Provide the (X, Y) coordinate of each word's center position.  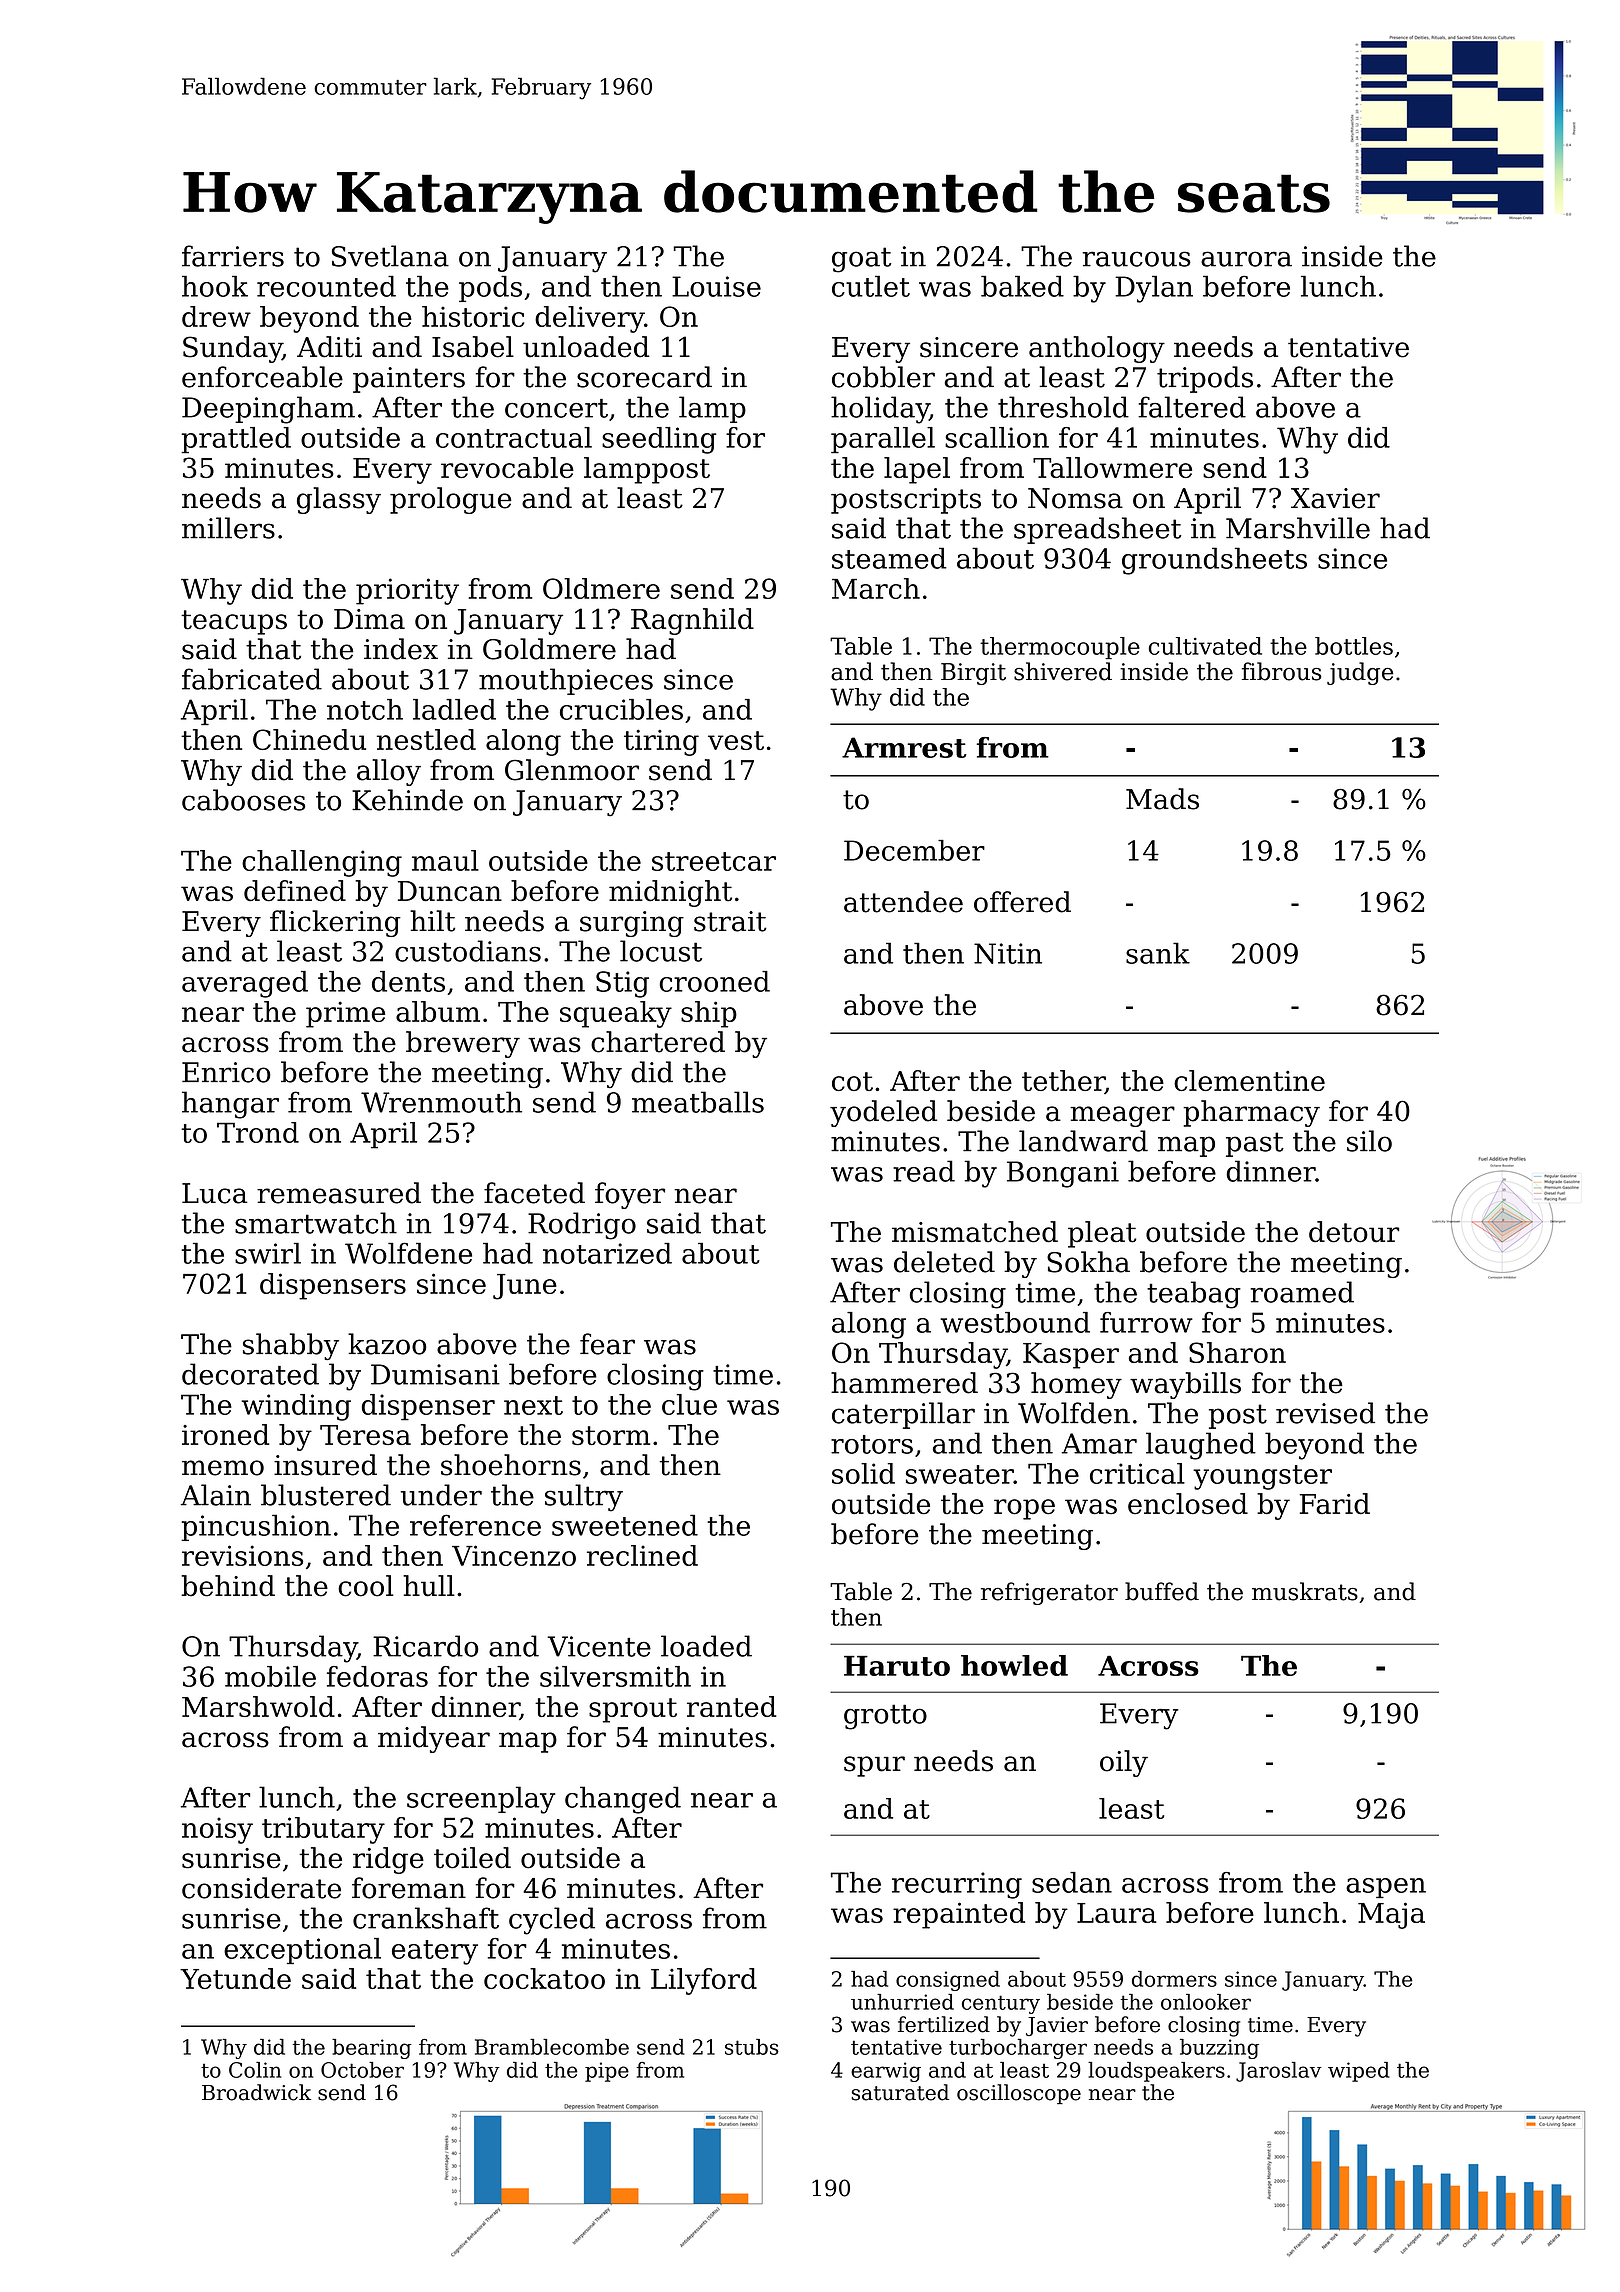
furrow (1146, 1322)
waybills (1185, 1385)
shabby (291, 1346)
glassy (339, 500)
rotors (872, 1444)
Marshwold (258, 1706)
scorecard (644, 377)
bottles (1354, 646)
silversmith (615, 1676)
